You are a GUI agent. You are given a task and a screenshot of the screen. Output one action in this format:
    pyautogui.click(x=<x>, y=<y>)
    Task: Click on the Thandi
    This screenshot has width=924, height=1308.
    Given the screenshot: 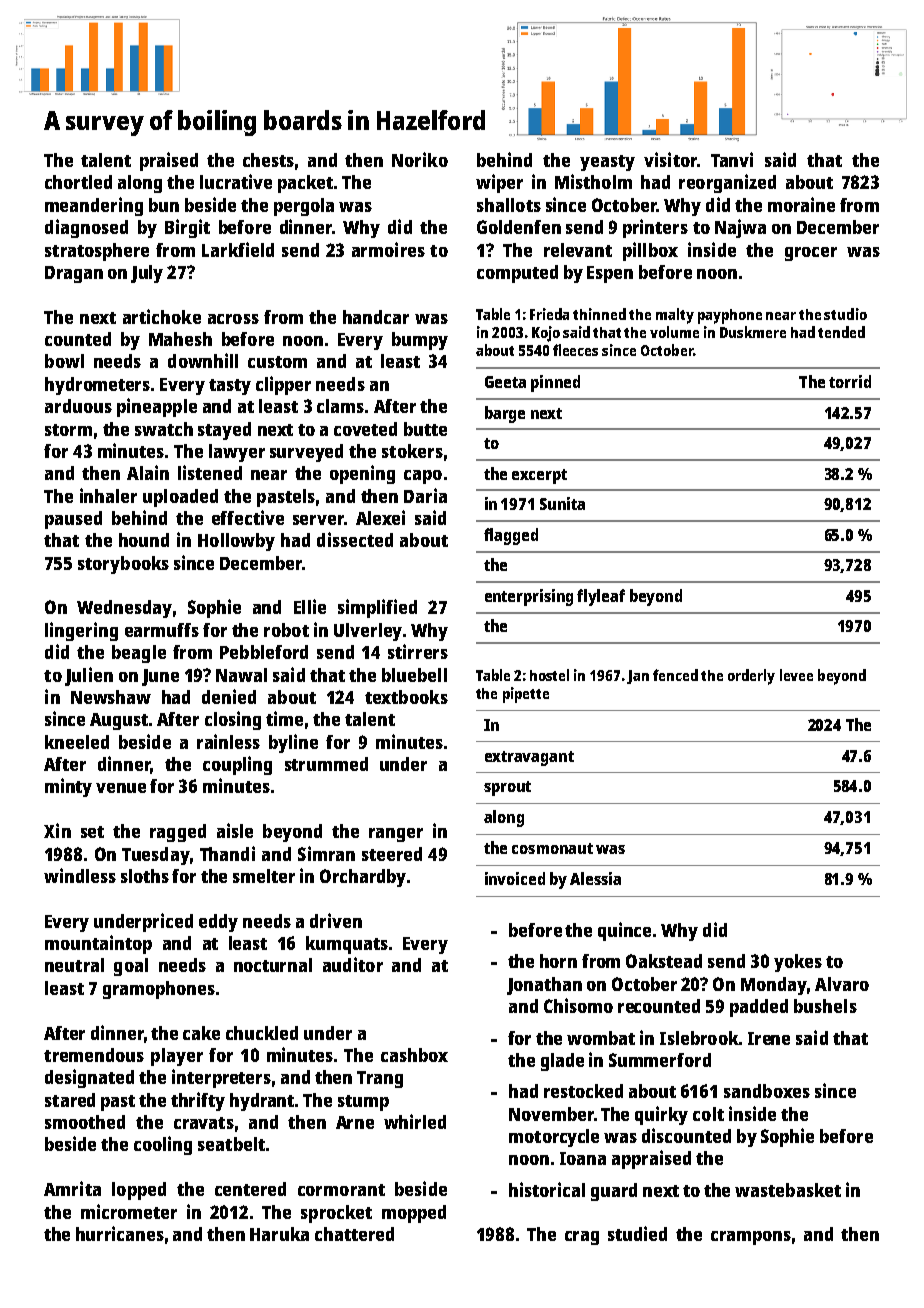 What is the action you would take?
    pyautogui.click(x=227, y=853)
